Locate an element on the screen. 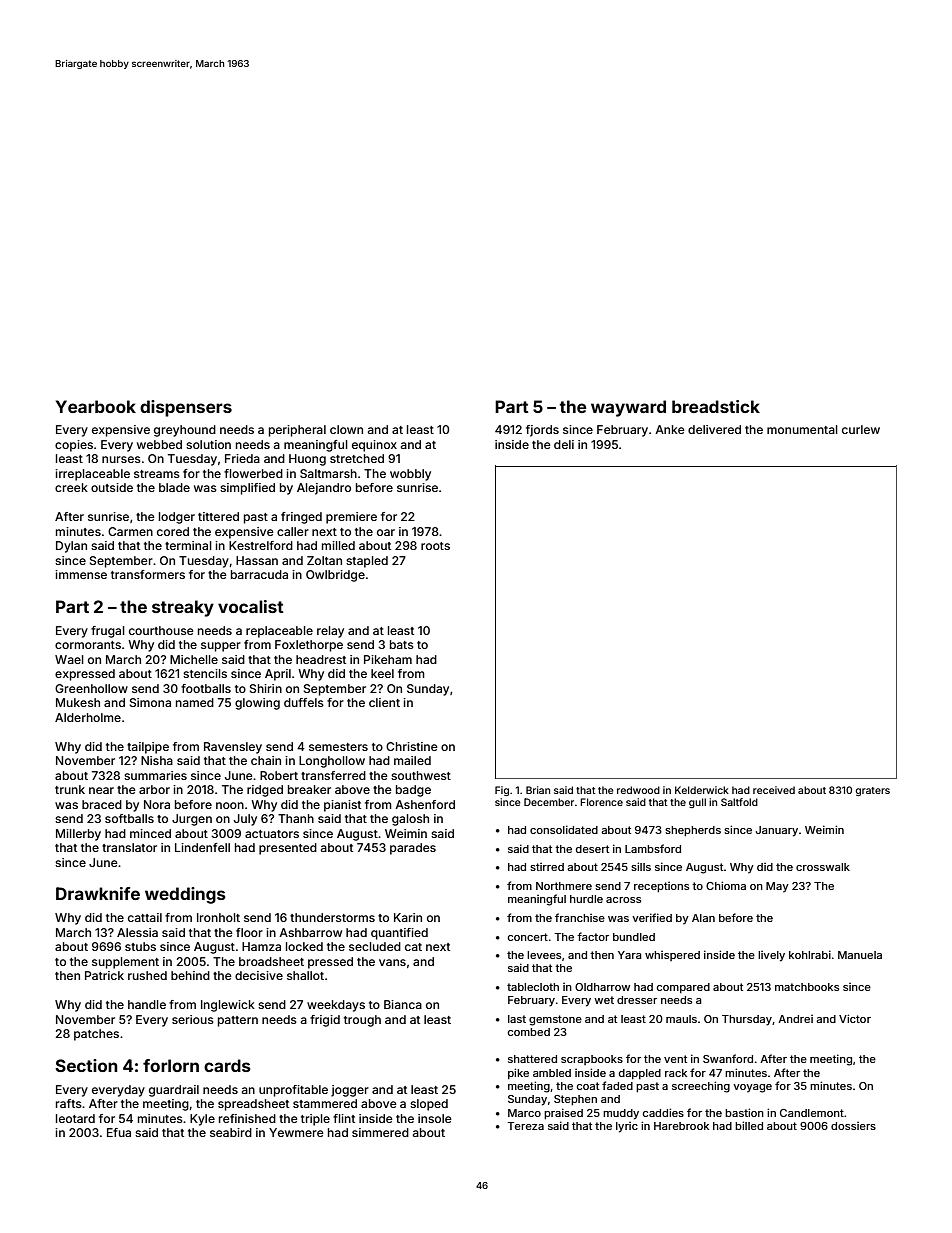  patches is located at coordinates (96, 1035).
